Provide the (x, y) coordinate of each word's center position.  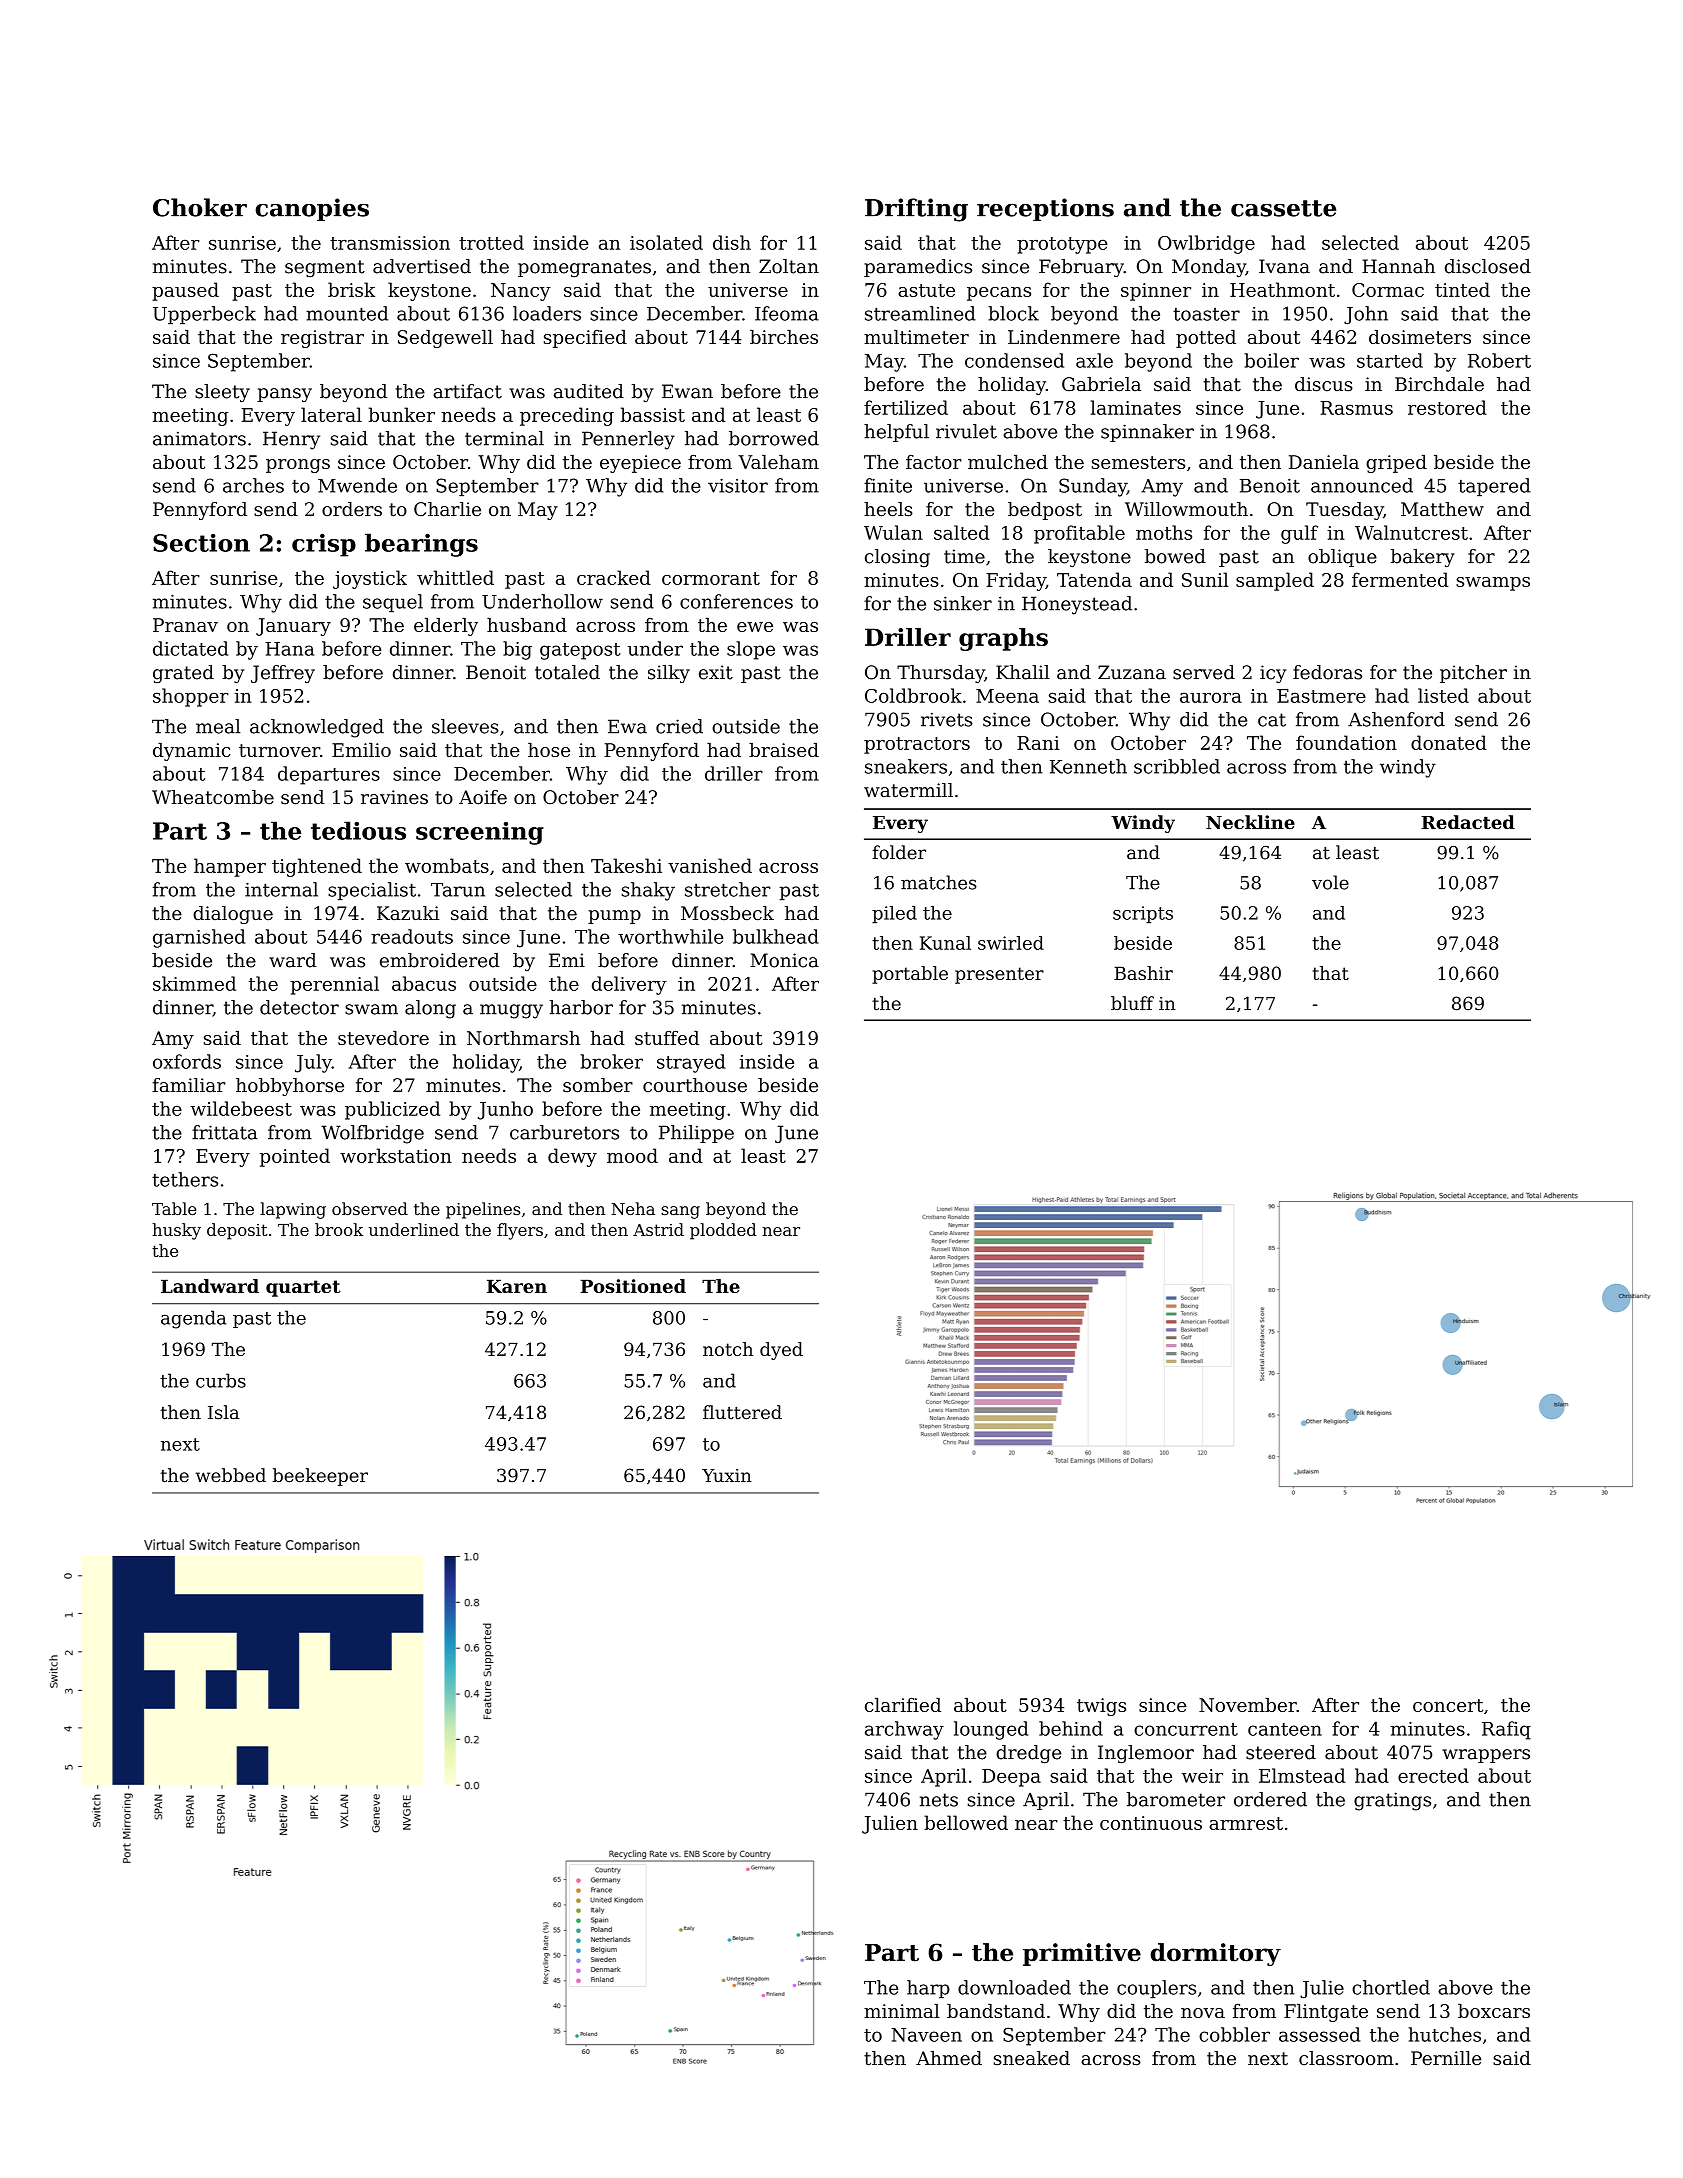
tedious (358, 830)
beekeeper (320, 1477)
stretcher (728, 889)
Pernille (1446, 2058)
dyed (781, 1351)
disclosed (1488, 266)
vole (1330, 882)
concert (1448, 1705)
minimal (902, 2011)
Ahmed (949, 2058)
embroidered (440, 960)
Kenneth (1088, 766)
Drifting (916, 210)
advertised (422, 266)
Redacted (1468, 822)
